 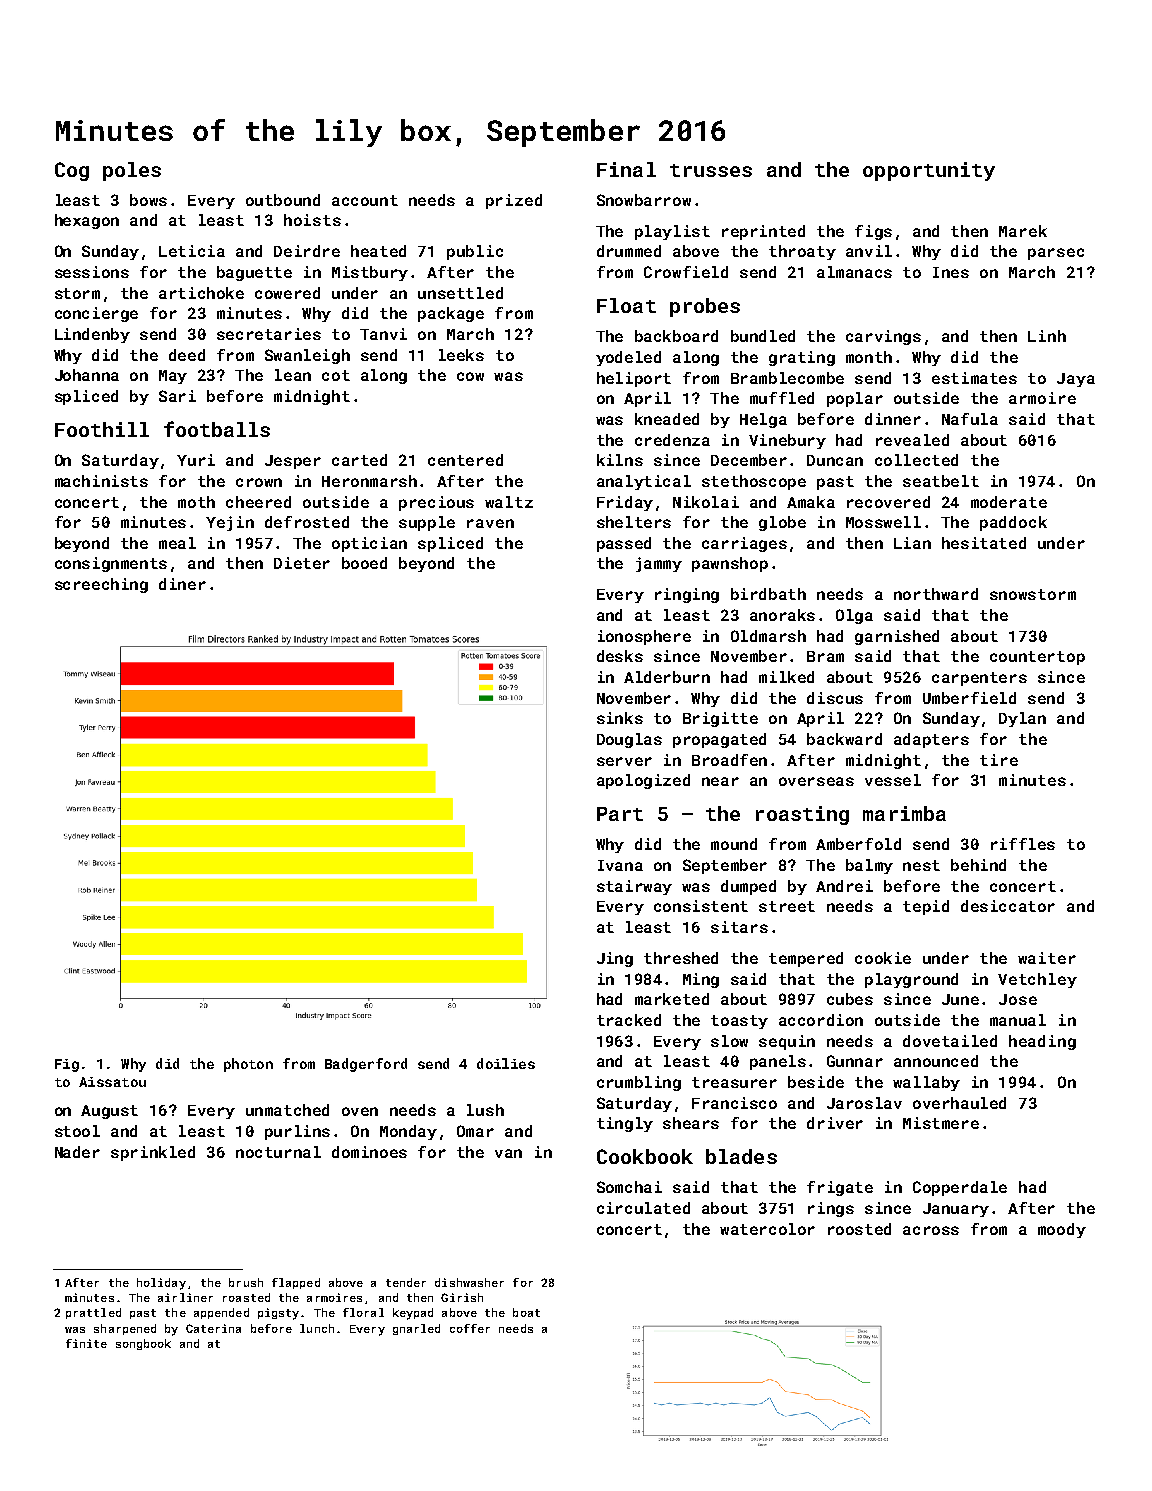 I want to click on nocturnal, so click(x=278, y=1152).
